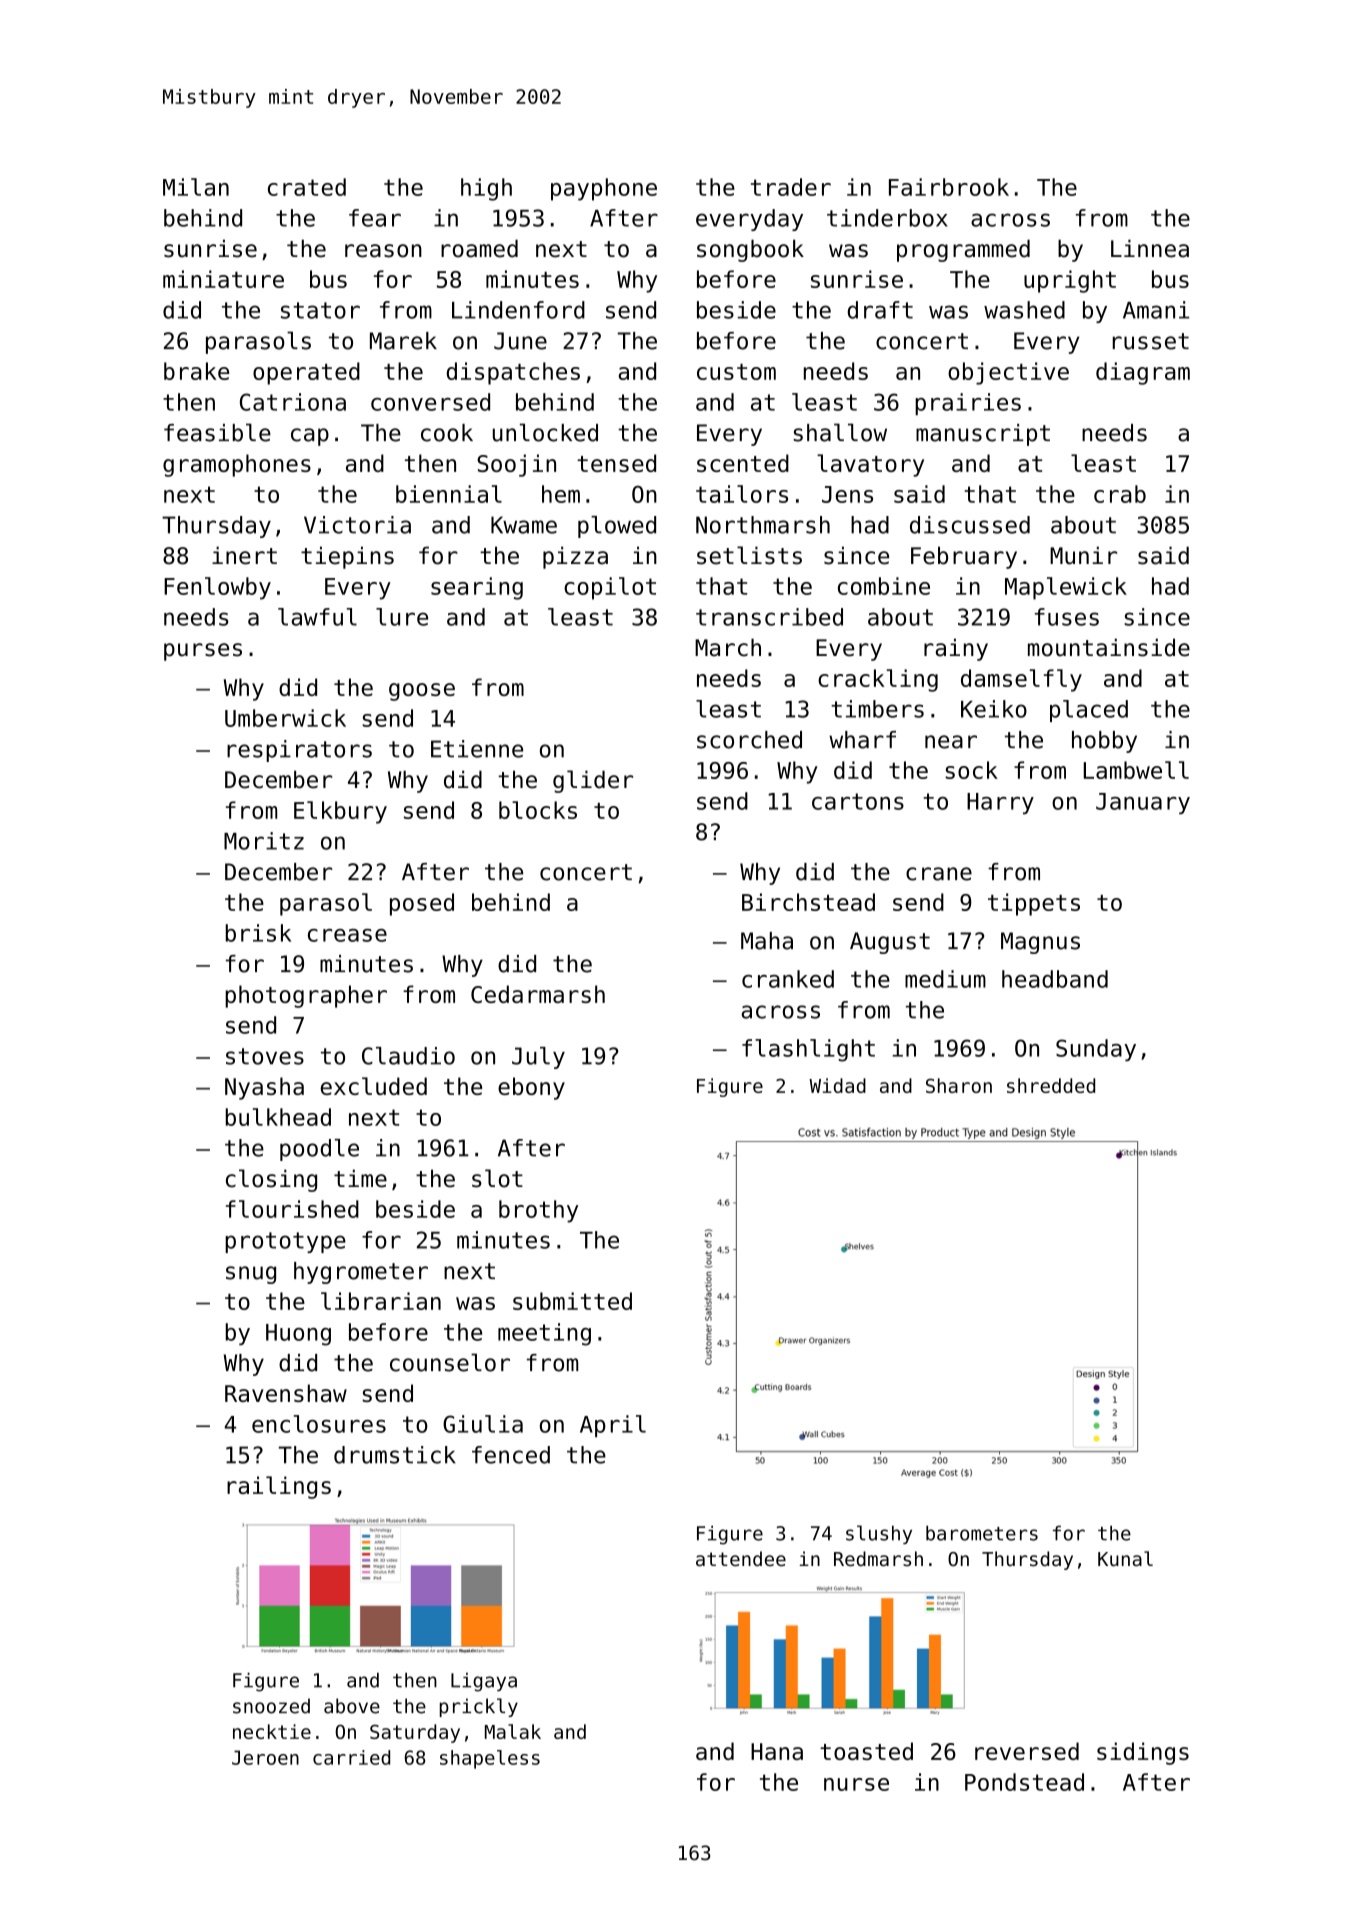 Image resolution: width=1353 pixels, height=1914 pixels. Describe the element at coordinates (777, 1751) in the screenshot. I see `Hana` at that location.
